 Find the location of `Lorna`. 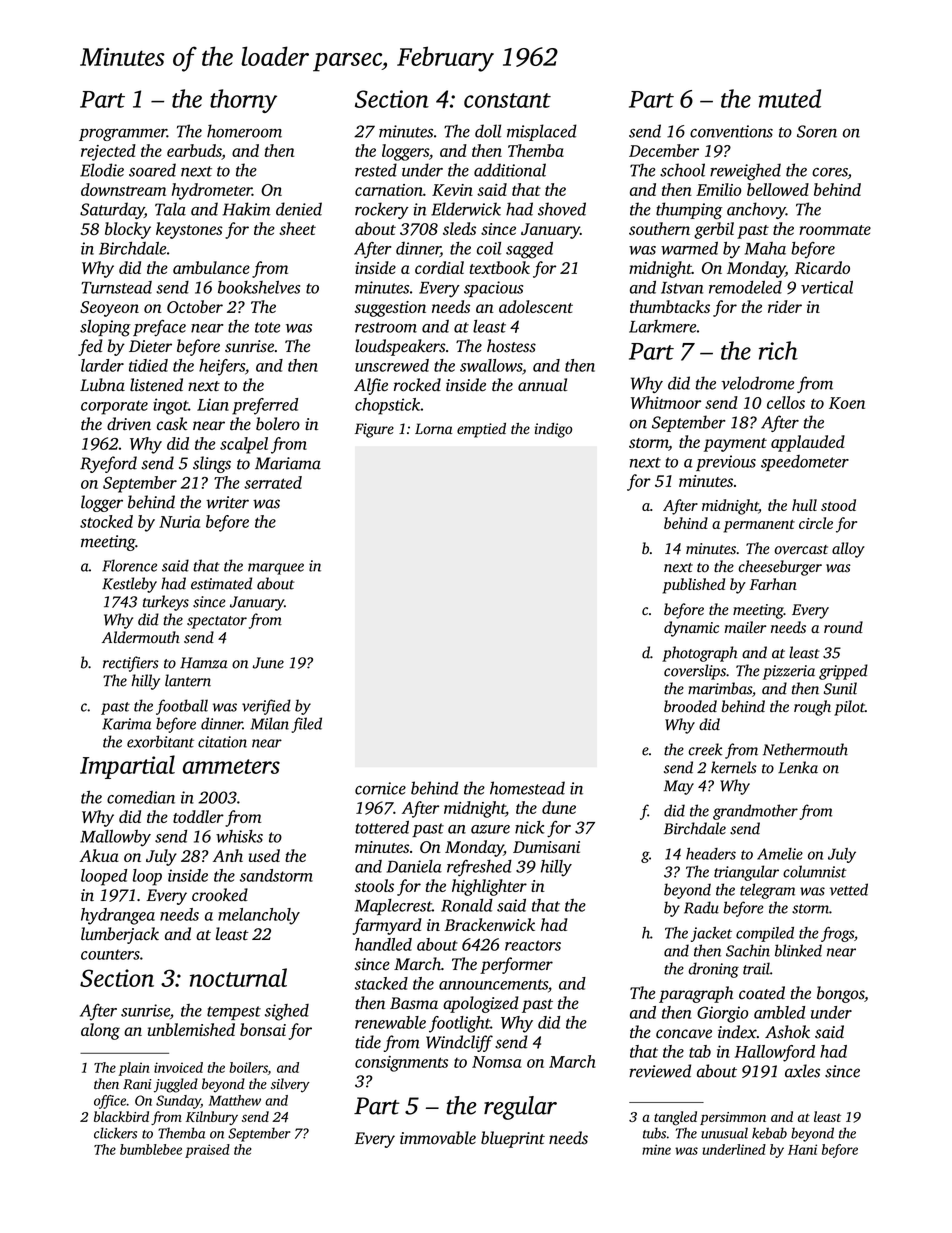

Lorna is located at coordinates (434, 429).
